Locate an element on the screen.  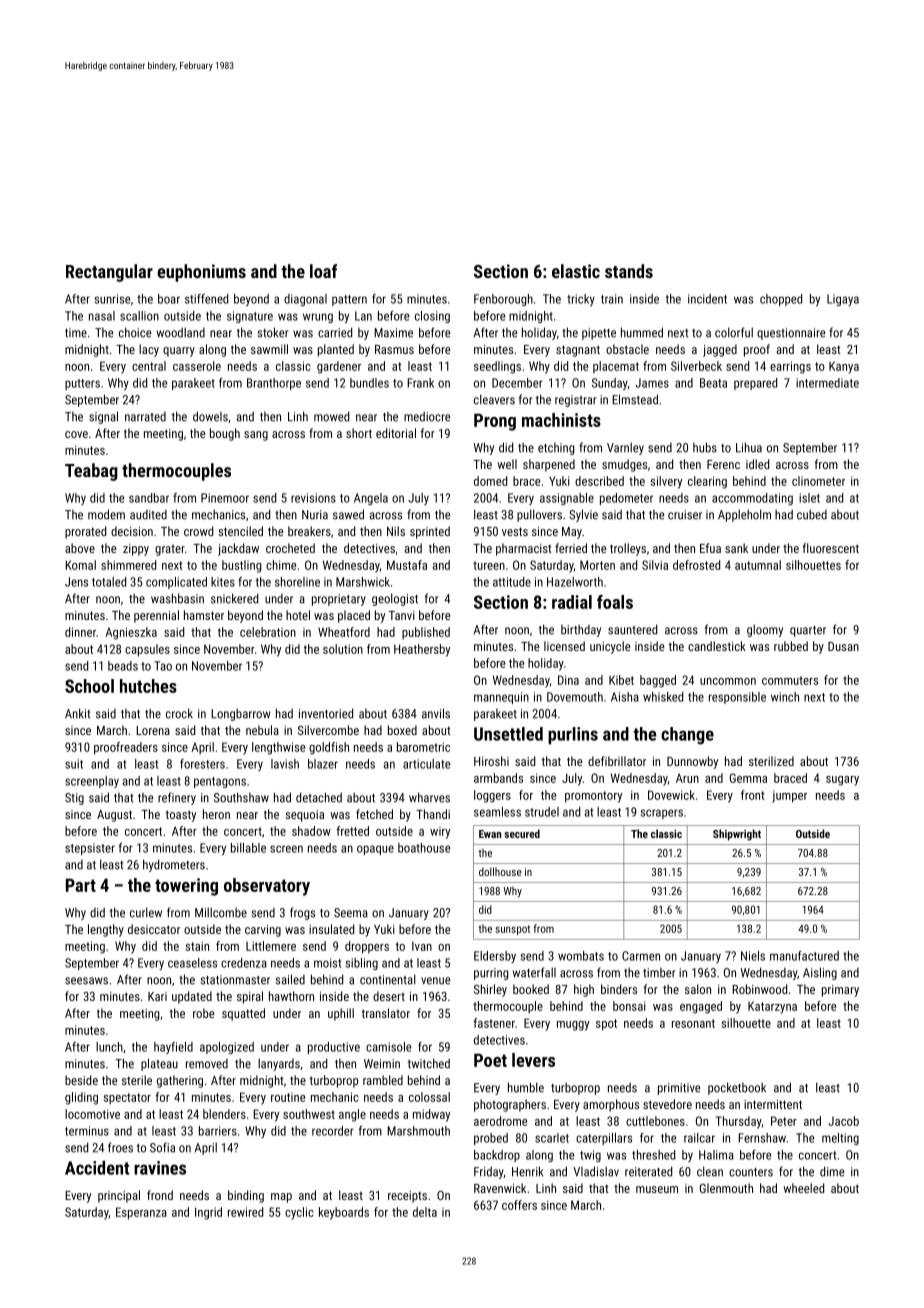
loaf is located at coordinates (323, 271).
